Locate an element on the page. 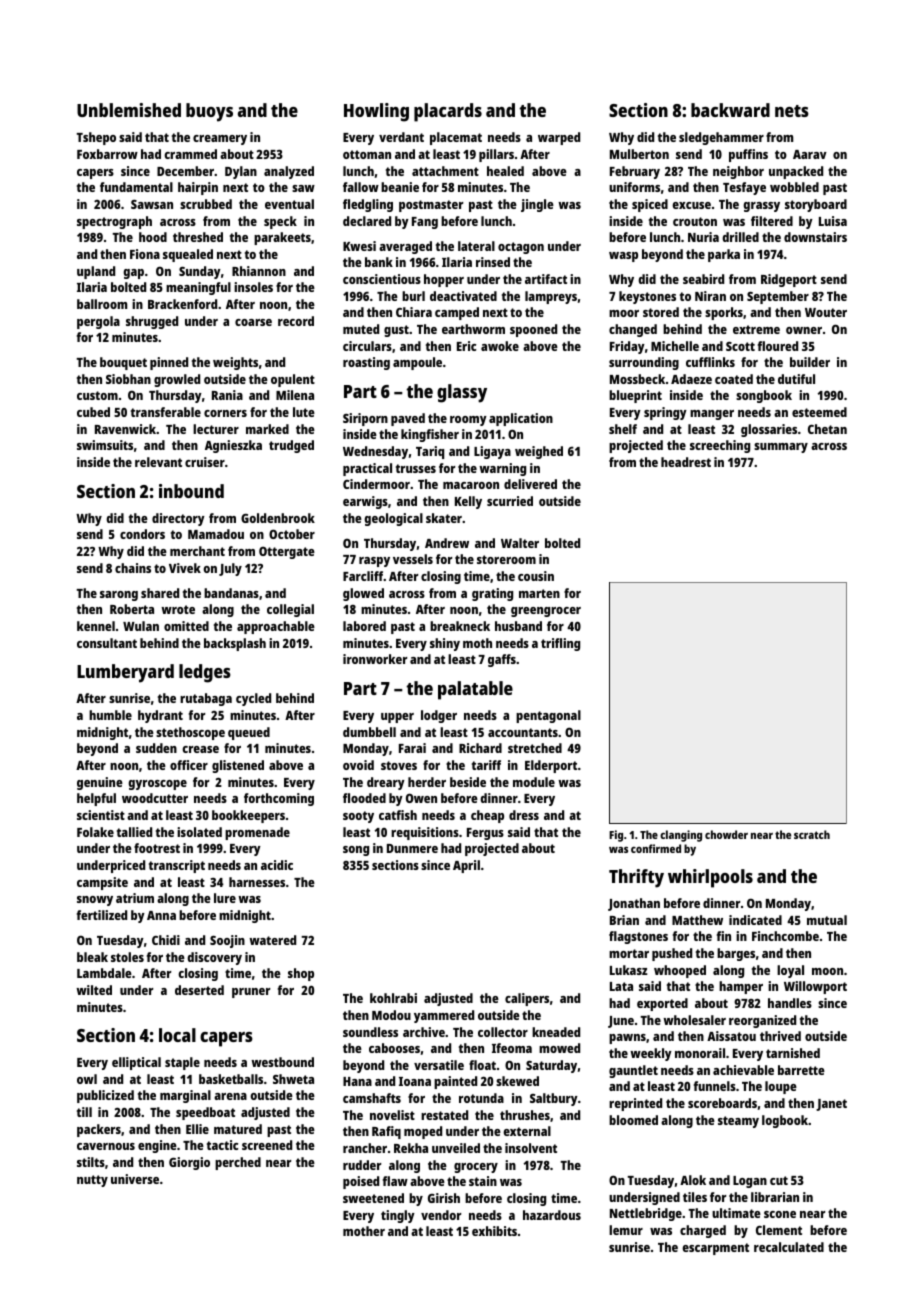 The image size is (924, 1308). cycled is located at coordinates (253, 699).
